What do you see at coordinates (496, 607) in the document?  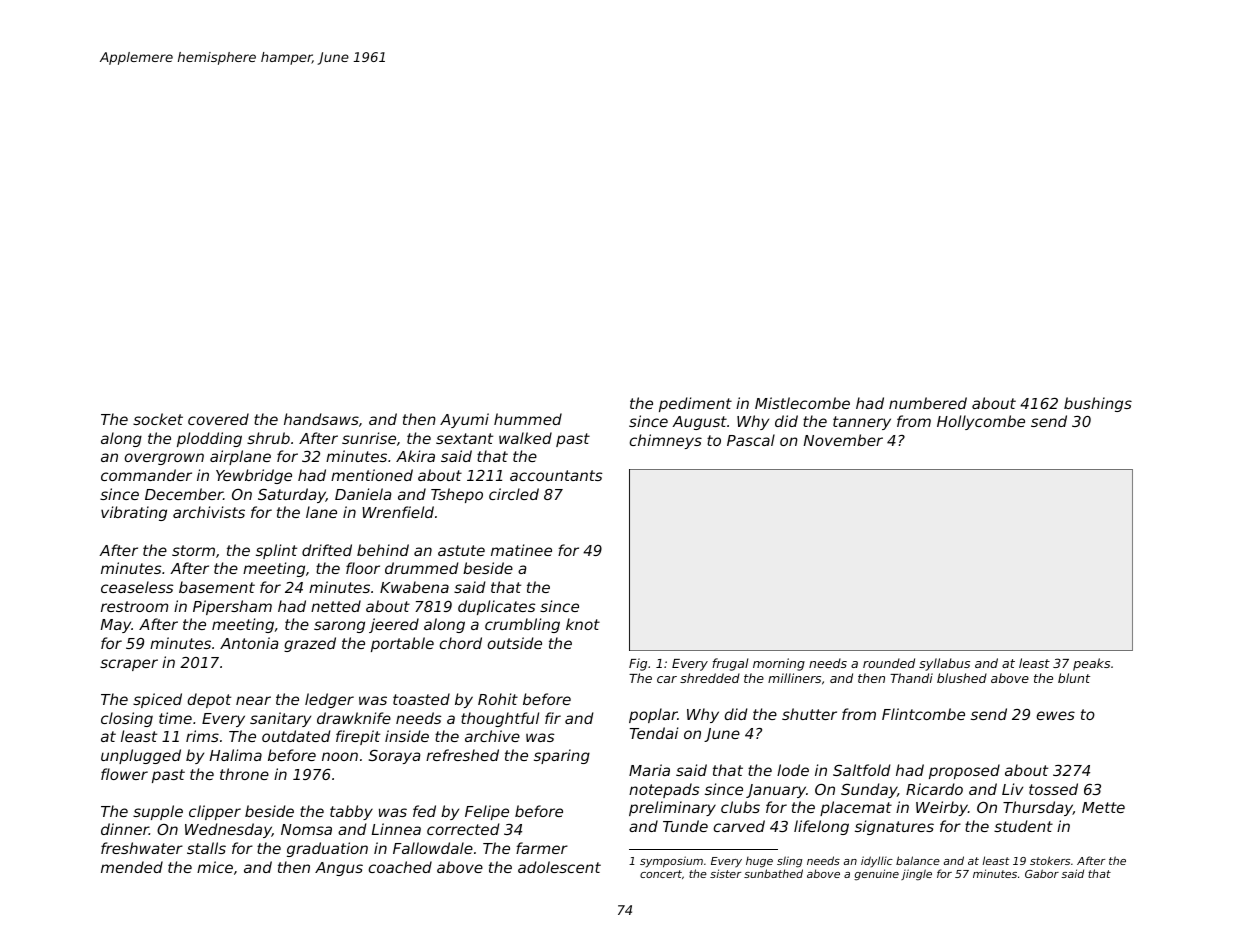 I see `duplicates` at bounding box center [496, 607].
